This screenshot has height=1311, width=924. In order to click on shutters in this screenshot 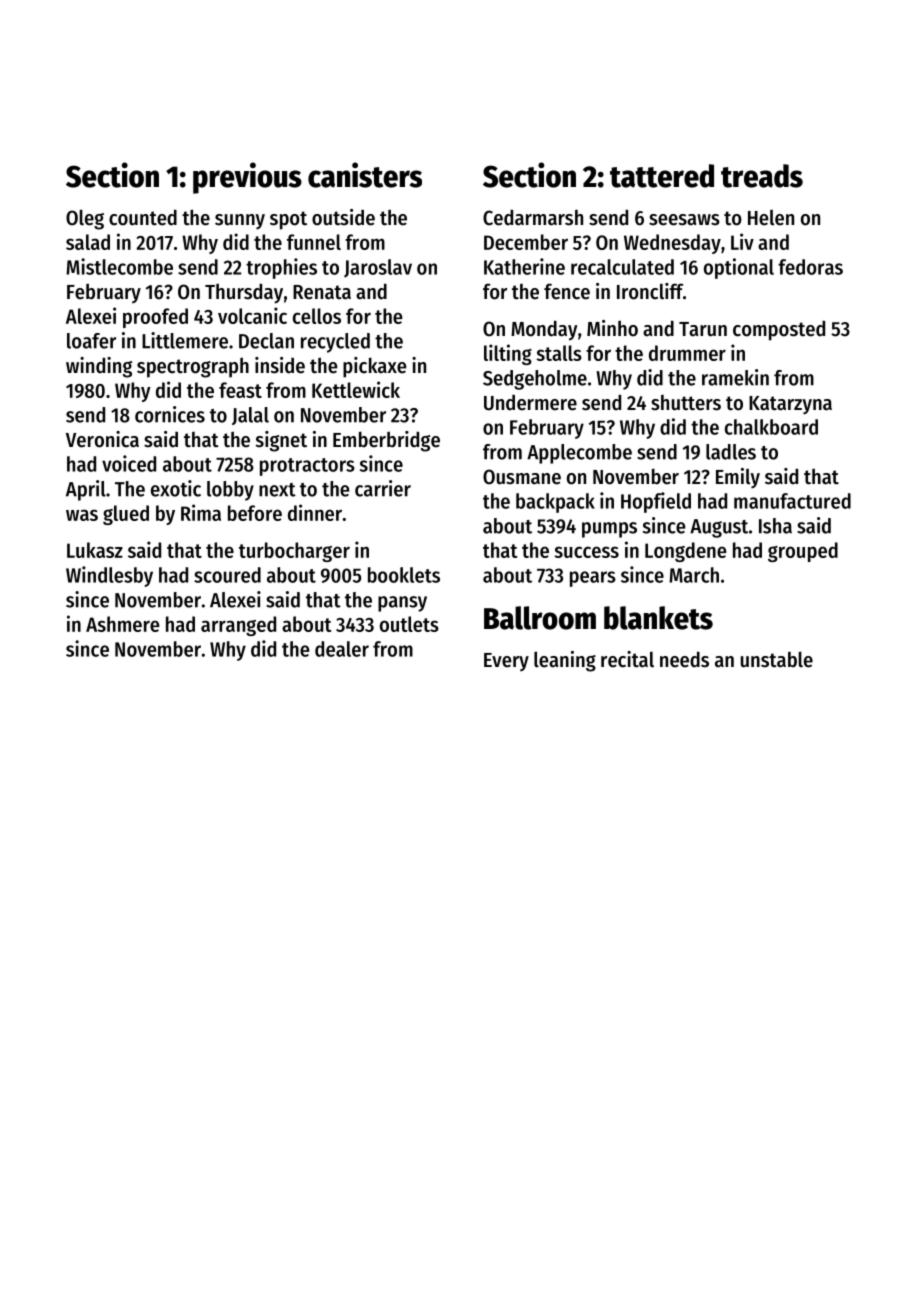, I will do `click(686, 403)`.
